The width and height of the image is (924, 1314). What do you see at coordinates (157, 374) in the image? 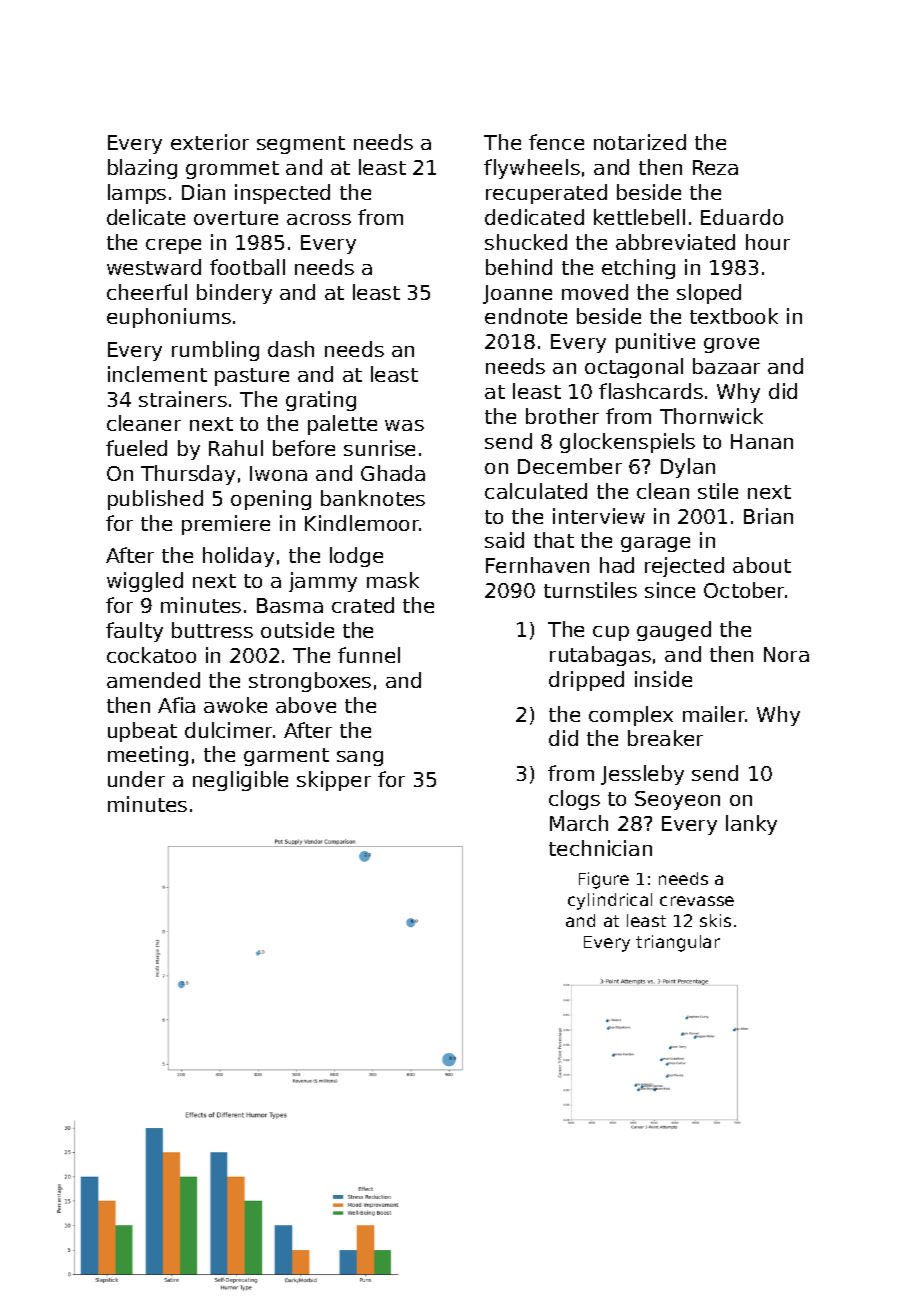
I see `inclement` at bounding box center [157, 374].
